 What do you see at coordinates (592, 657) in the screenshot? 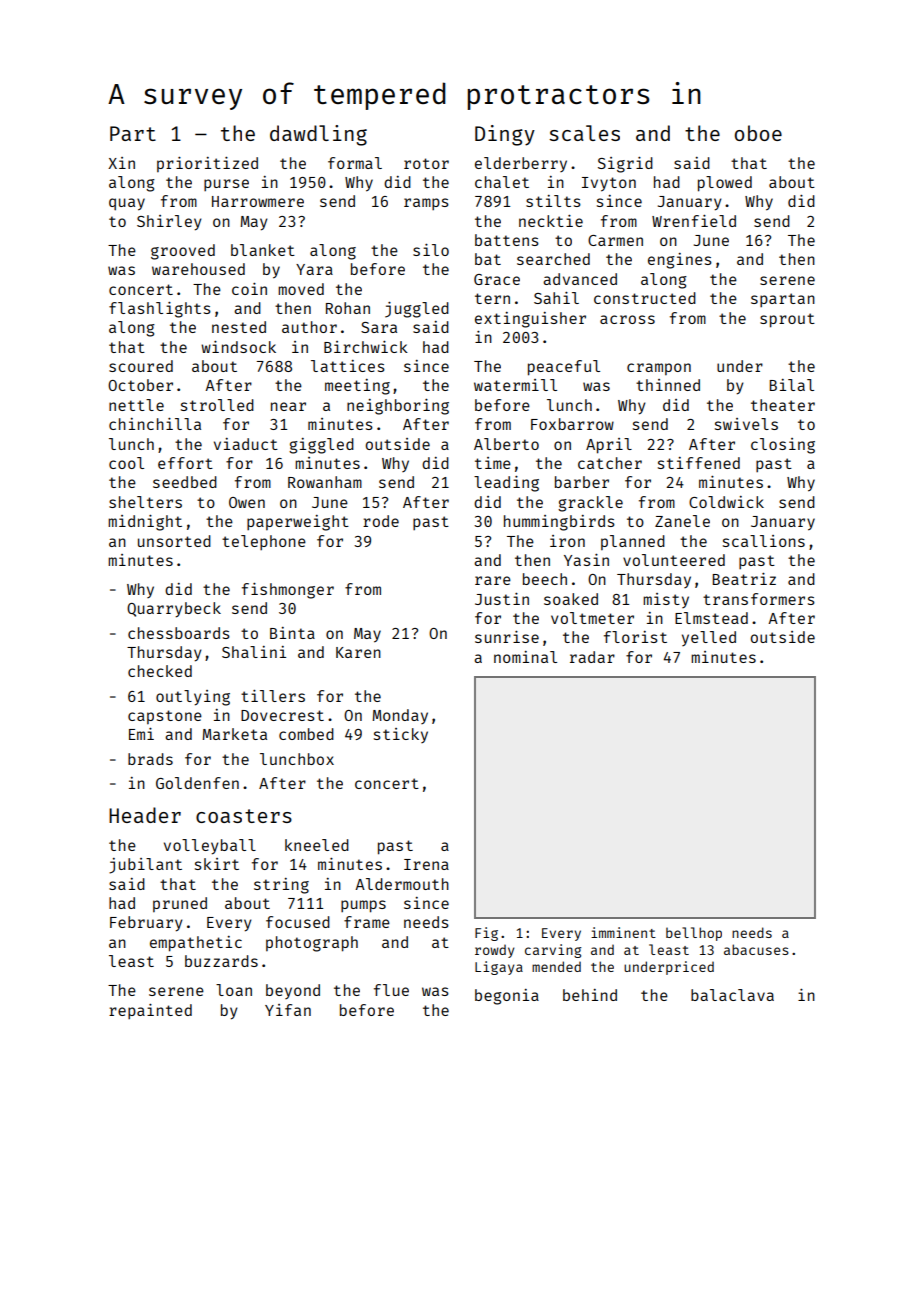
I see `radar` at bounding box center [592, 657].
